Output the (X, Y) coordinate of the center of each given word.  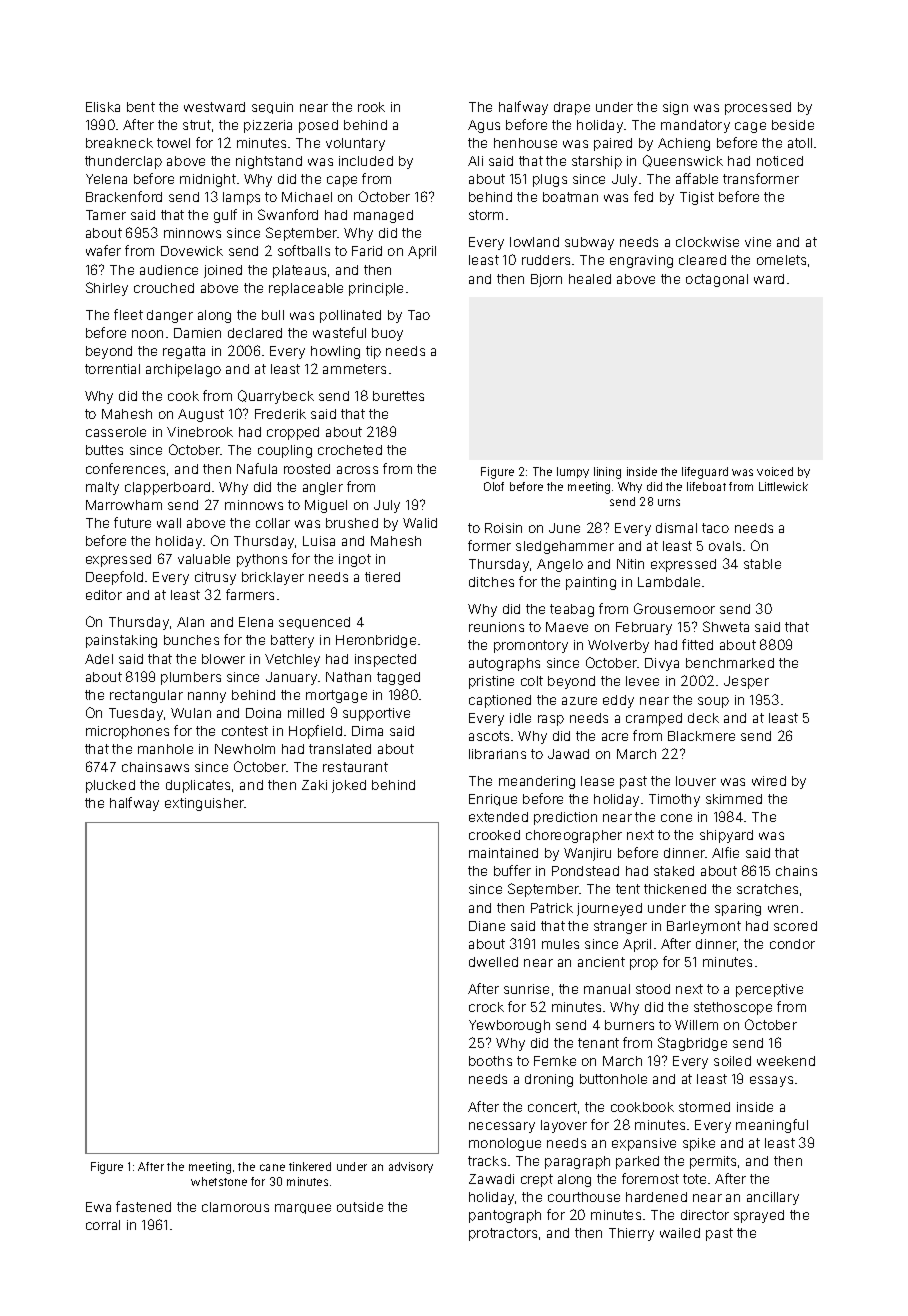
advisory (411, 1167)
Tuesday (136, 714)
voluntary (355, 144)
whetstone (219, 1181)
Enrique (493, 800)
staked (674, 871)
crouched (164, 288)
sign (675, 108)
